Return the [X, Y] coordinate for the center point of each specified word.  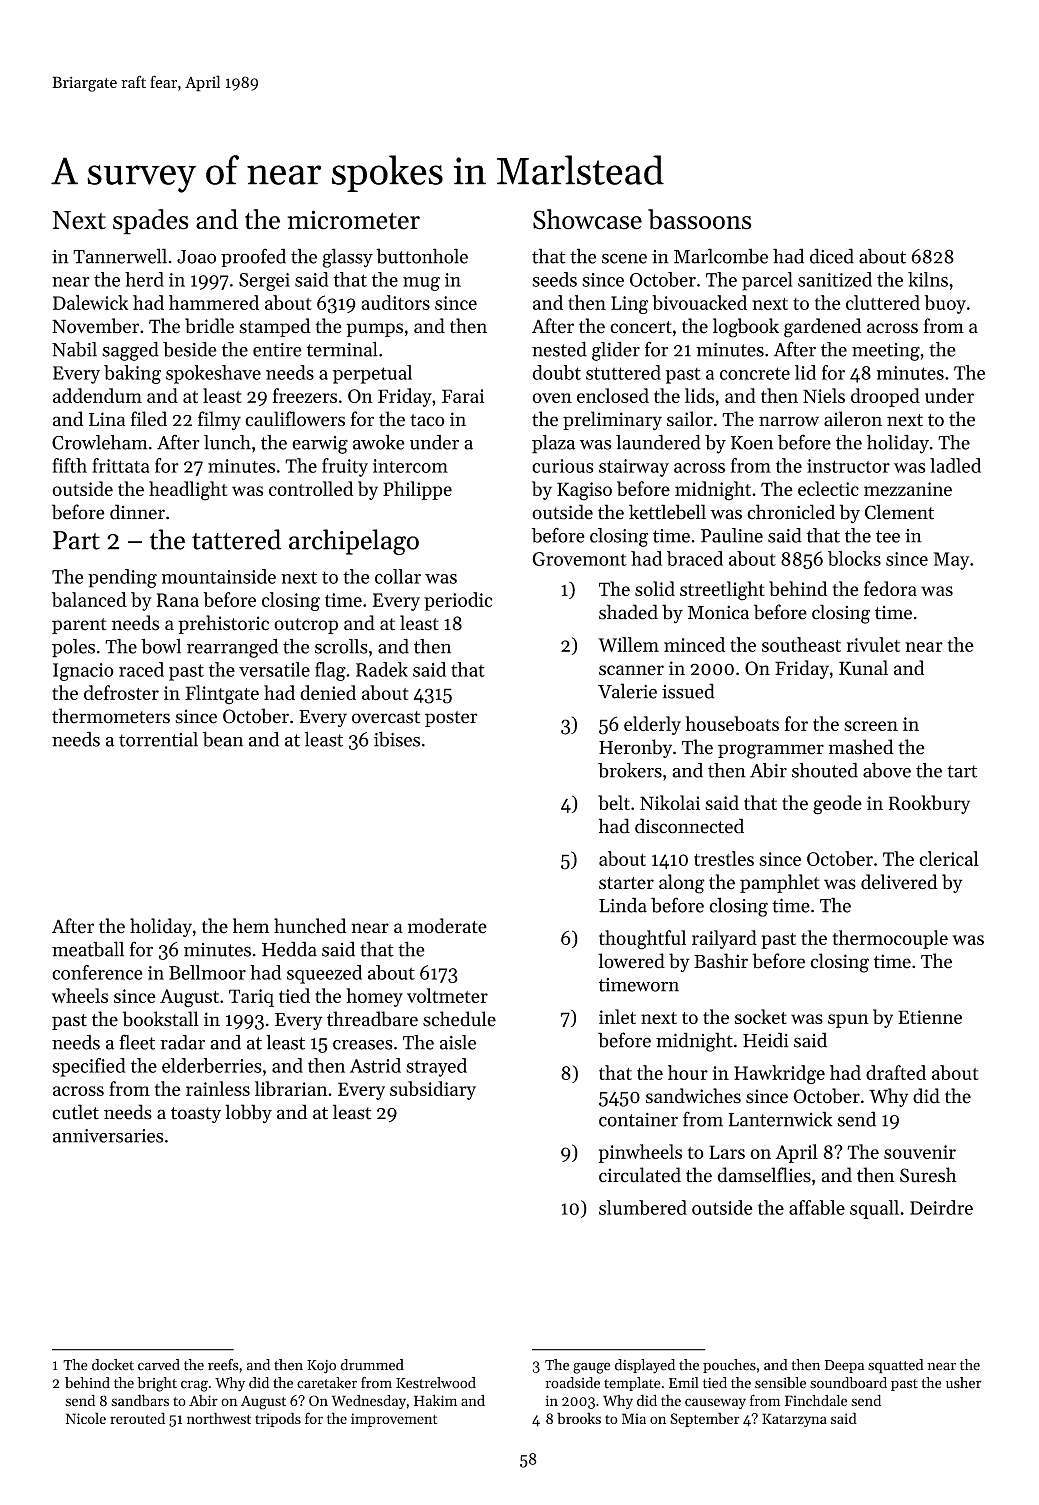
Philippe [417, 490]
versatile [274, 669]
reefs [223, 1365]
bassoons [700, 219]
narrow [789, 421]
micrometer [353, 220]
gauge [592, 1368]
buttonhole [422, 256]
